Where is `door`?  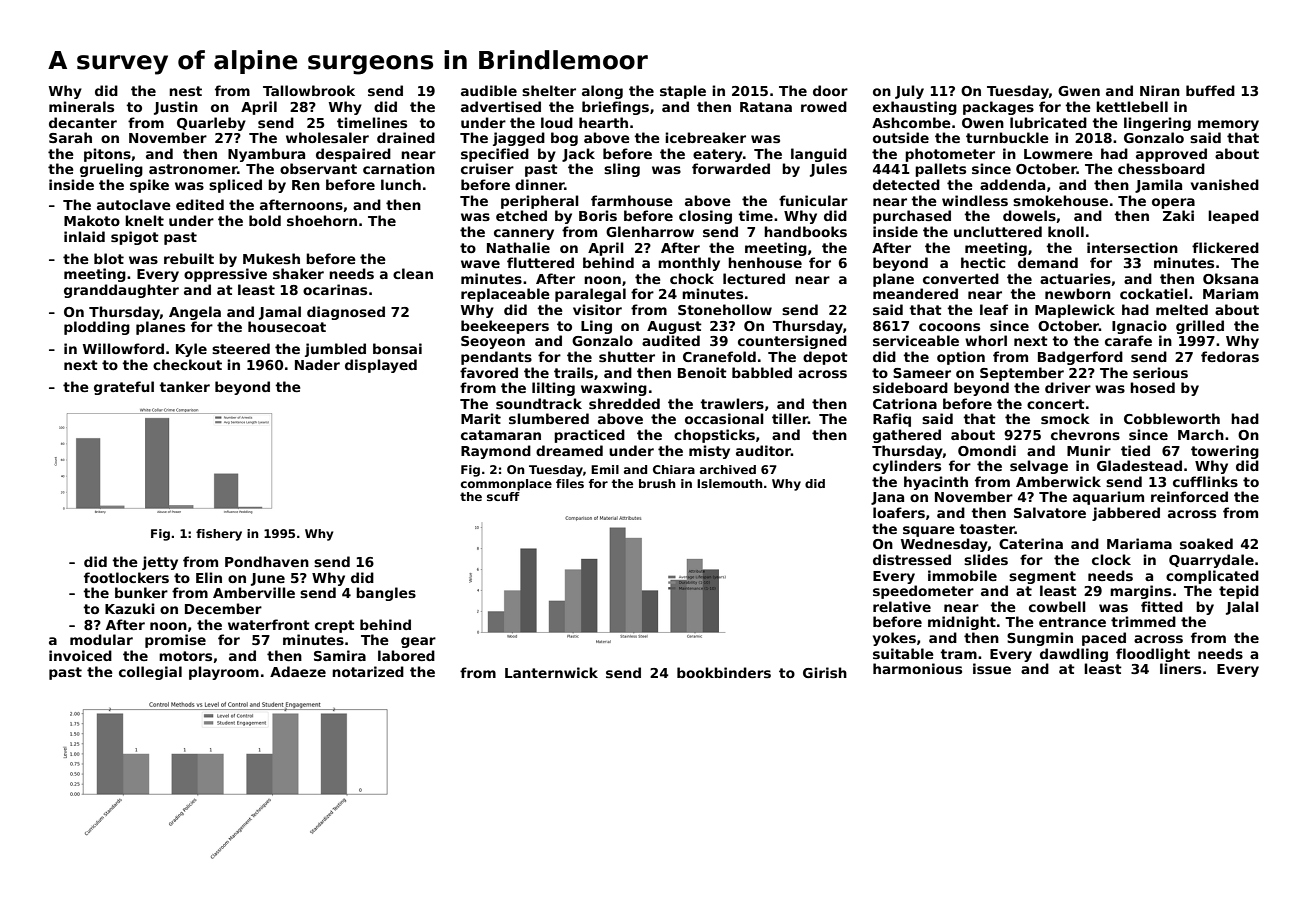 door is located at coordinates (830, 90).
